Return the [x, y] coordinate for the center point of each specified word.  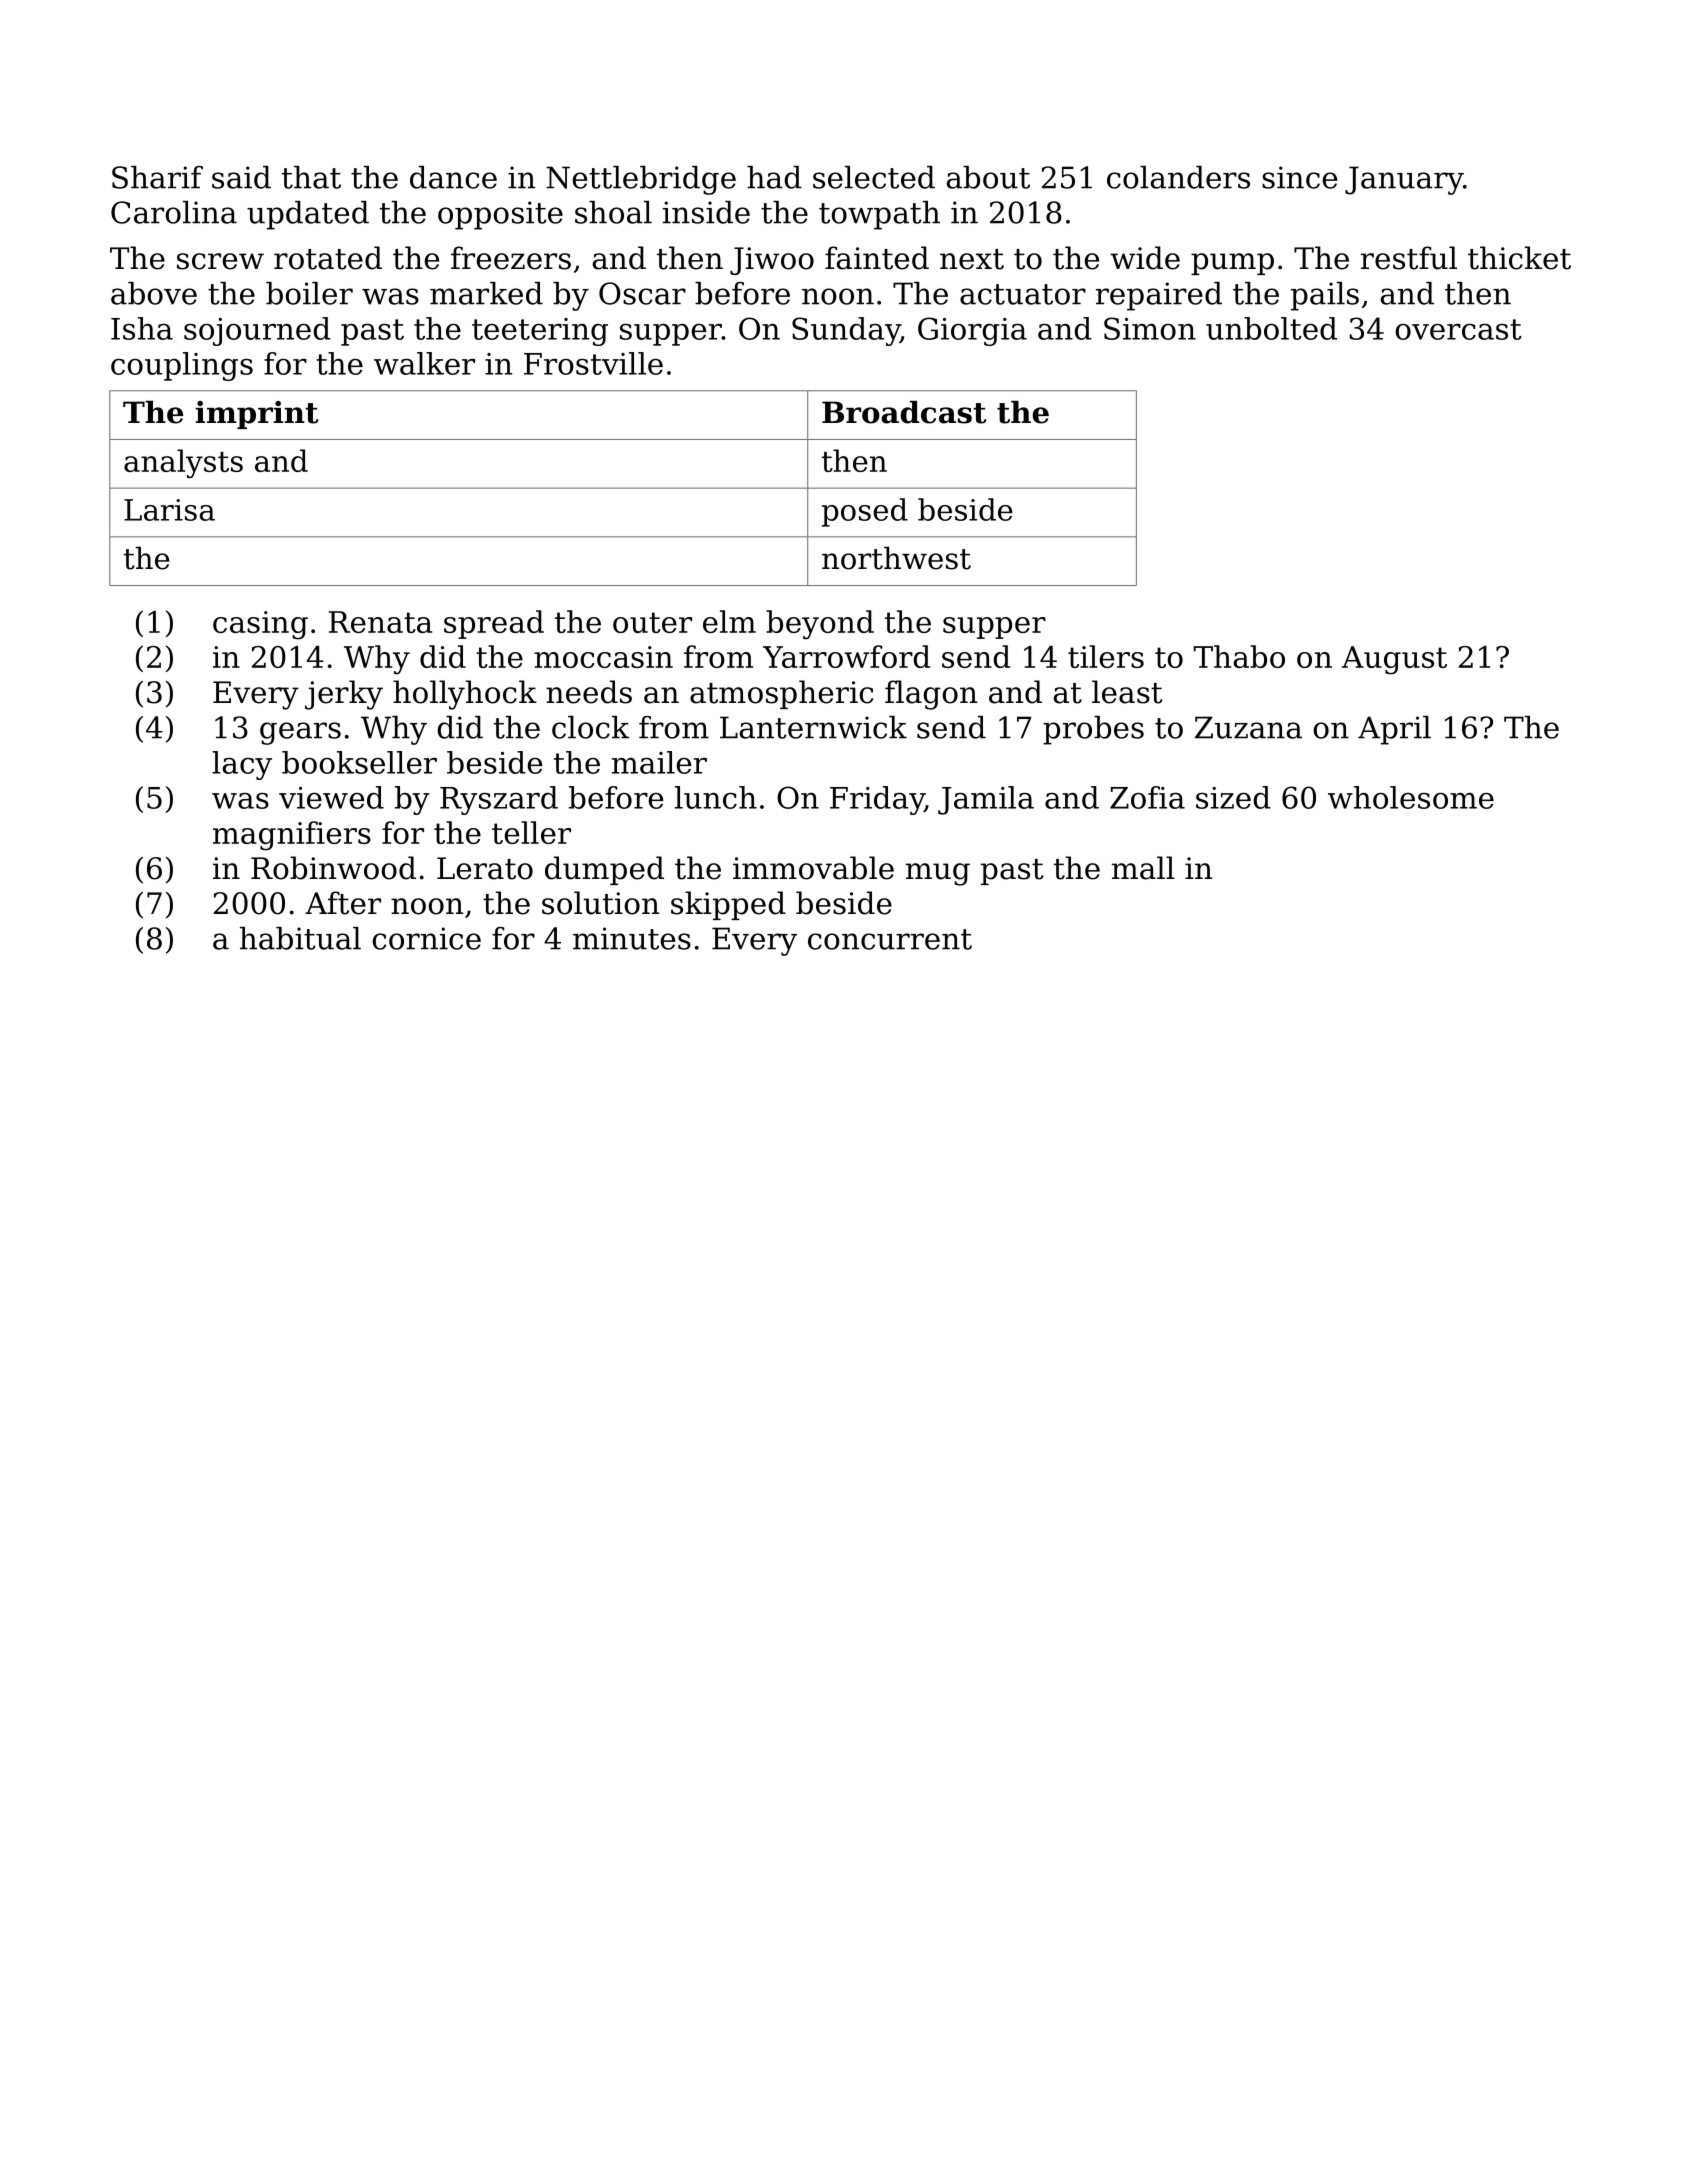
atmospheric [781, 694]
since [1299, 177]
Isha [142, 328]
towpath [879, 215]
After [343, 903]
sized [1233, 797]
